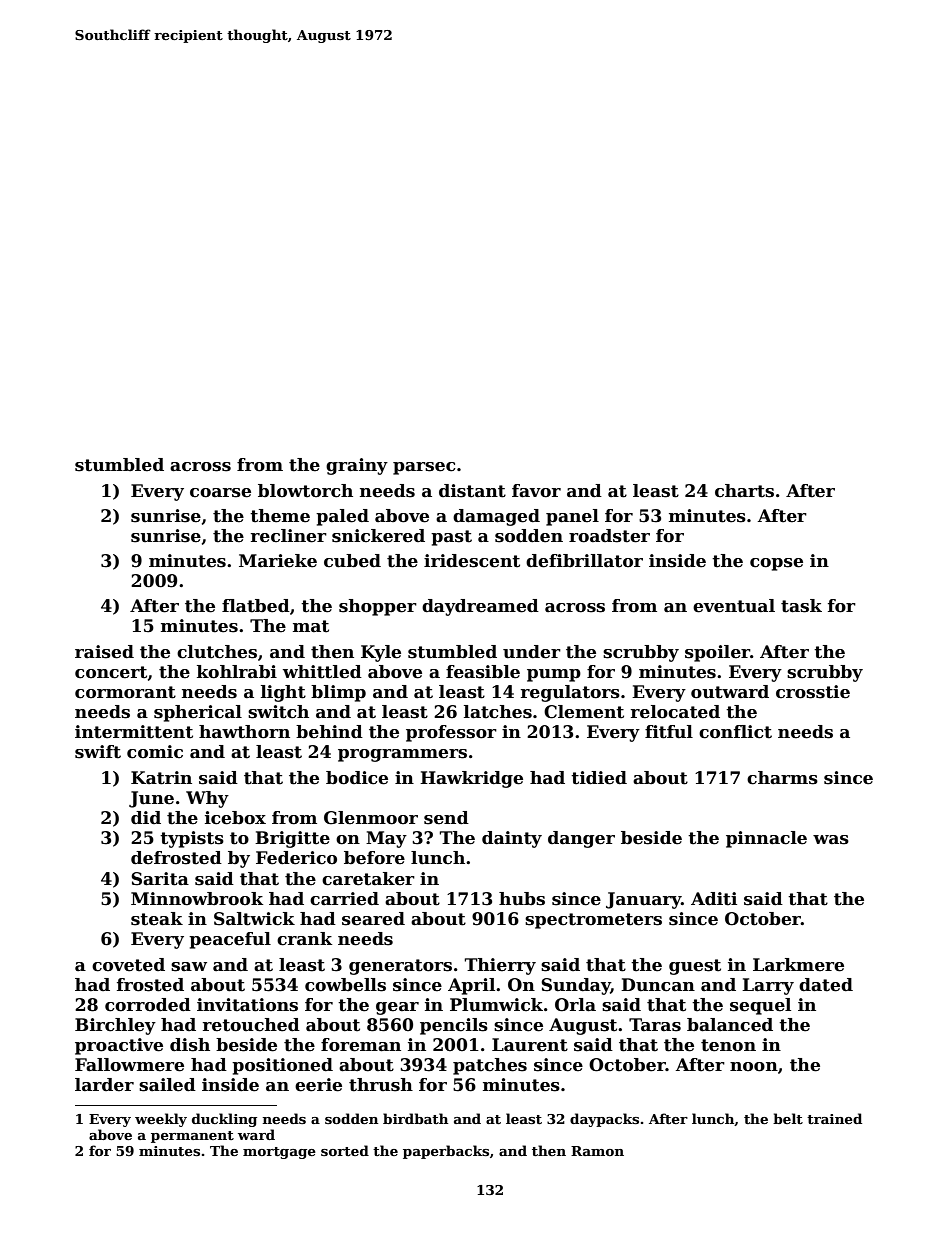  I want to click on blowtorch, so click(305, 491).
